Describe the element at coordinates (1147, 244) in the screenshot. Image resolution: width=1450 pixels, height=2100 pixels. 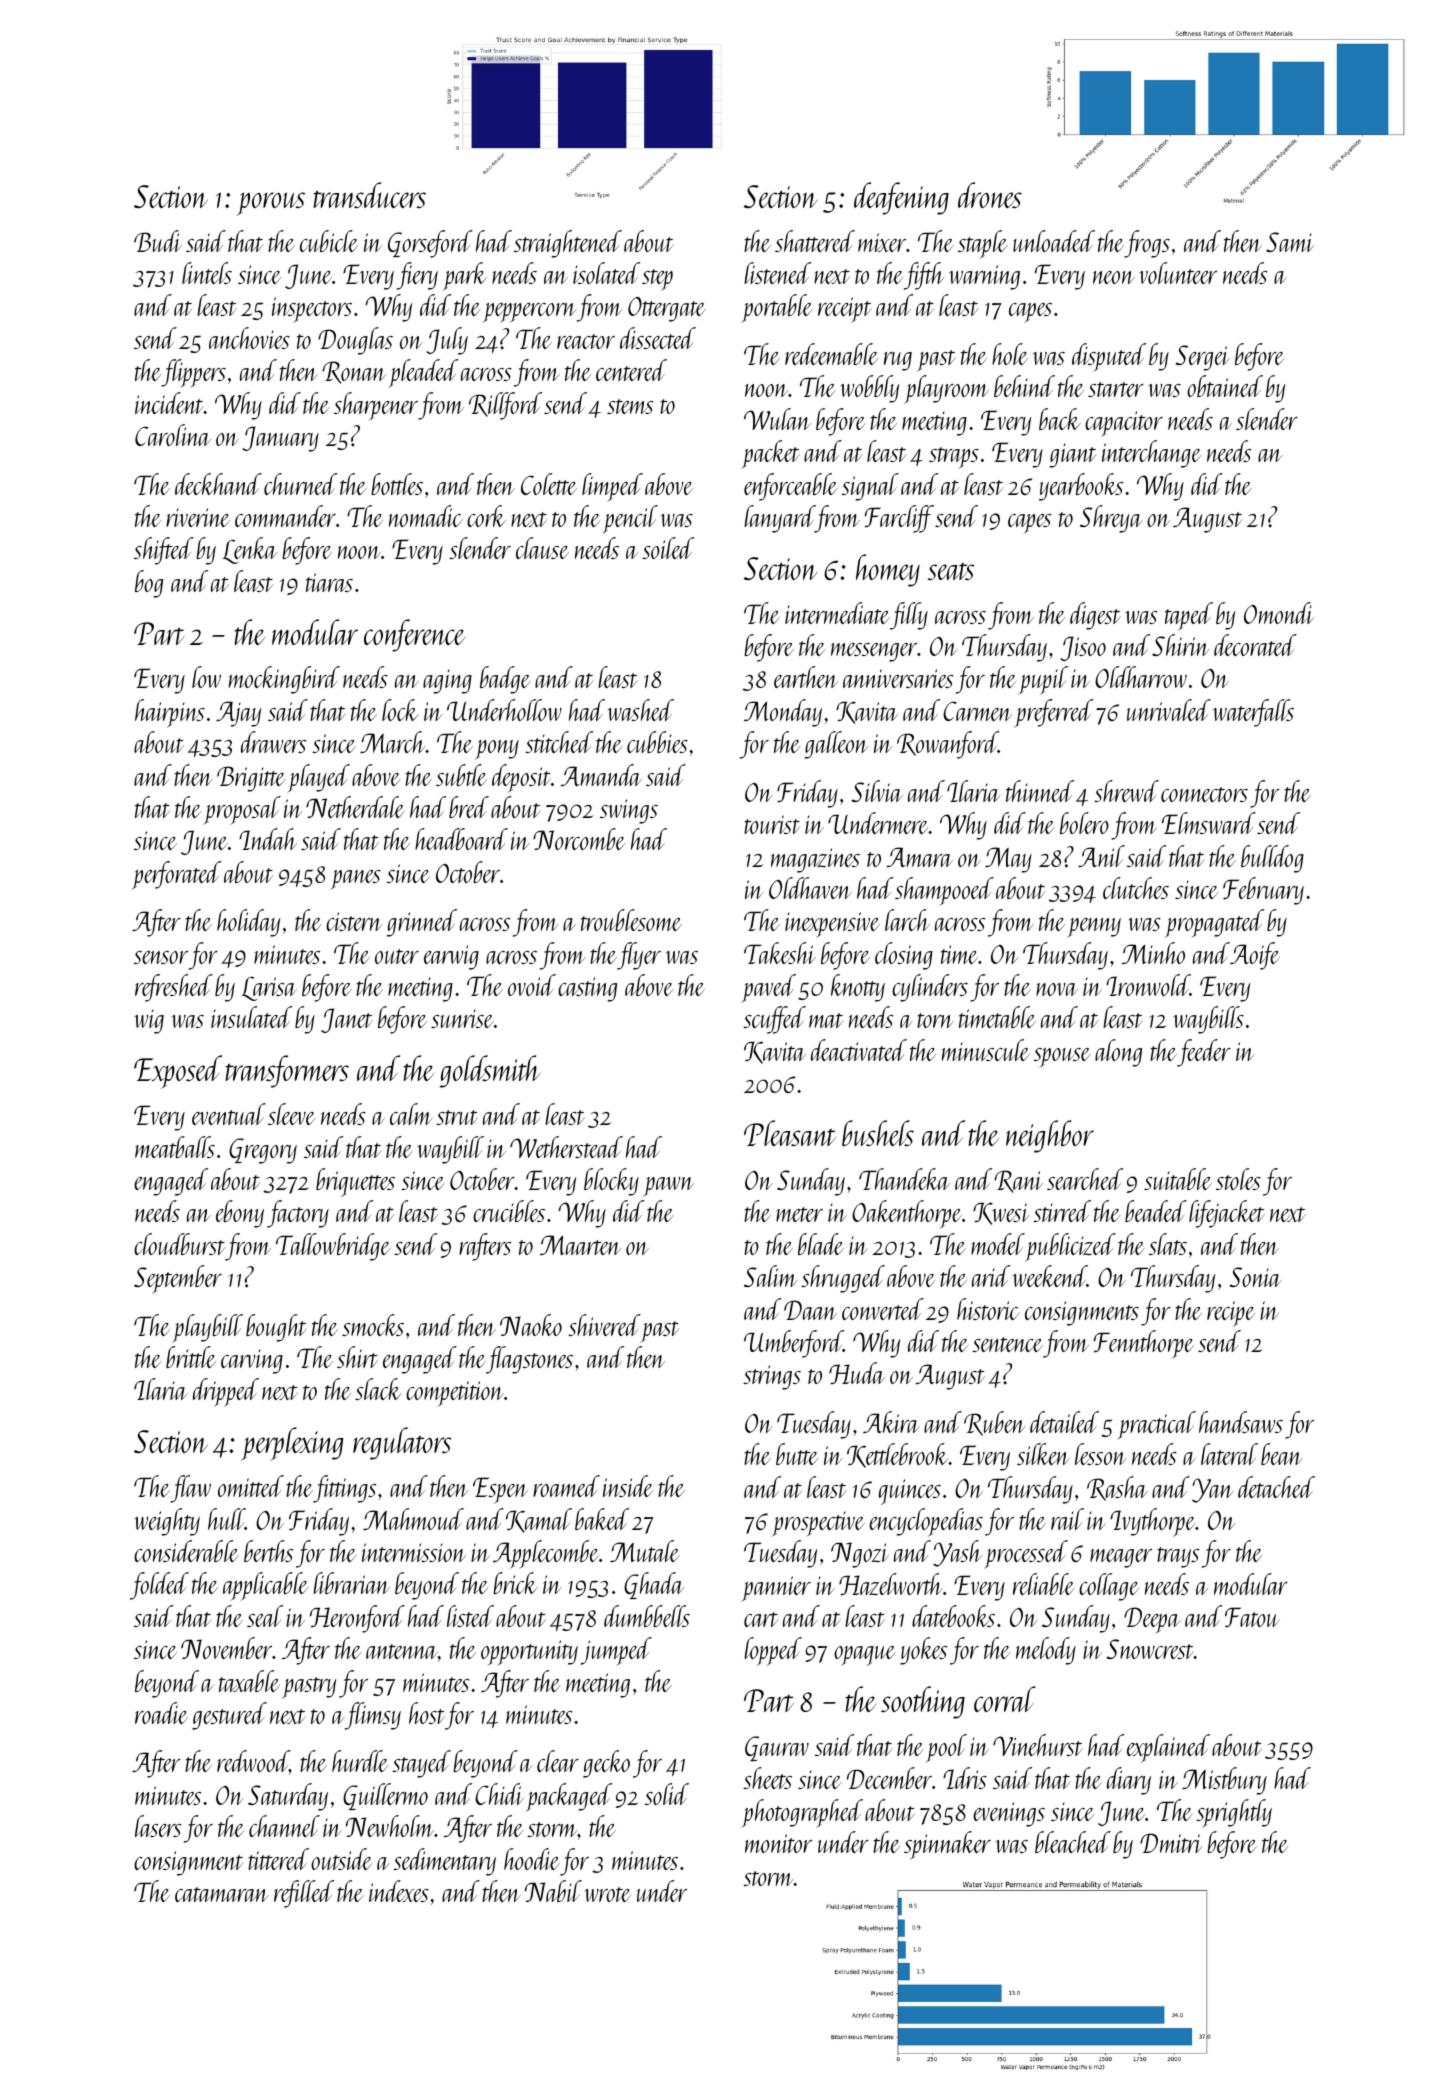
I see `frogs` at that location.
